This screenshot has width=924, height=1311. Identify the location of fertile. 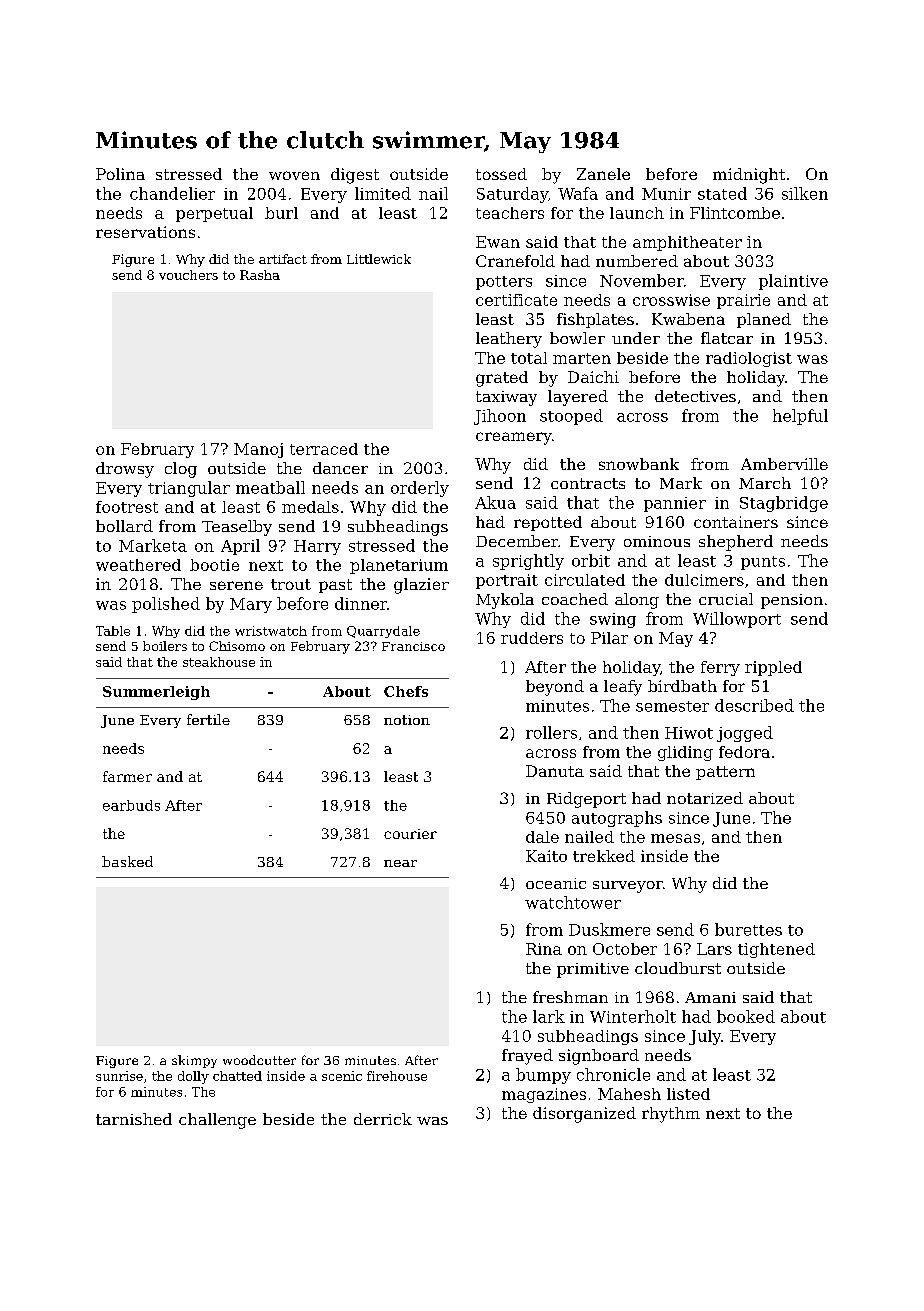
(208, 719).
